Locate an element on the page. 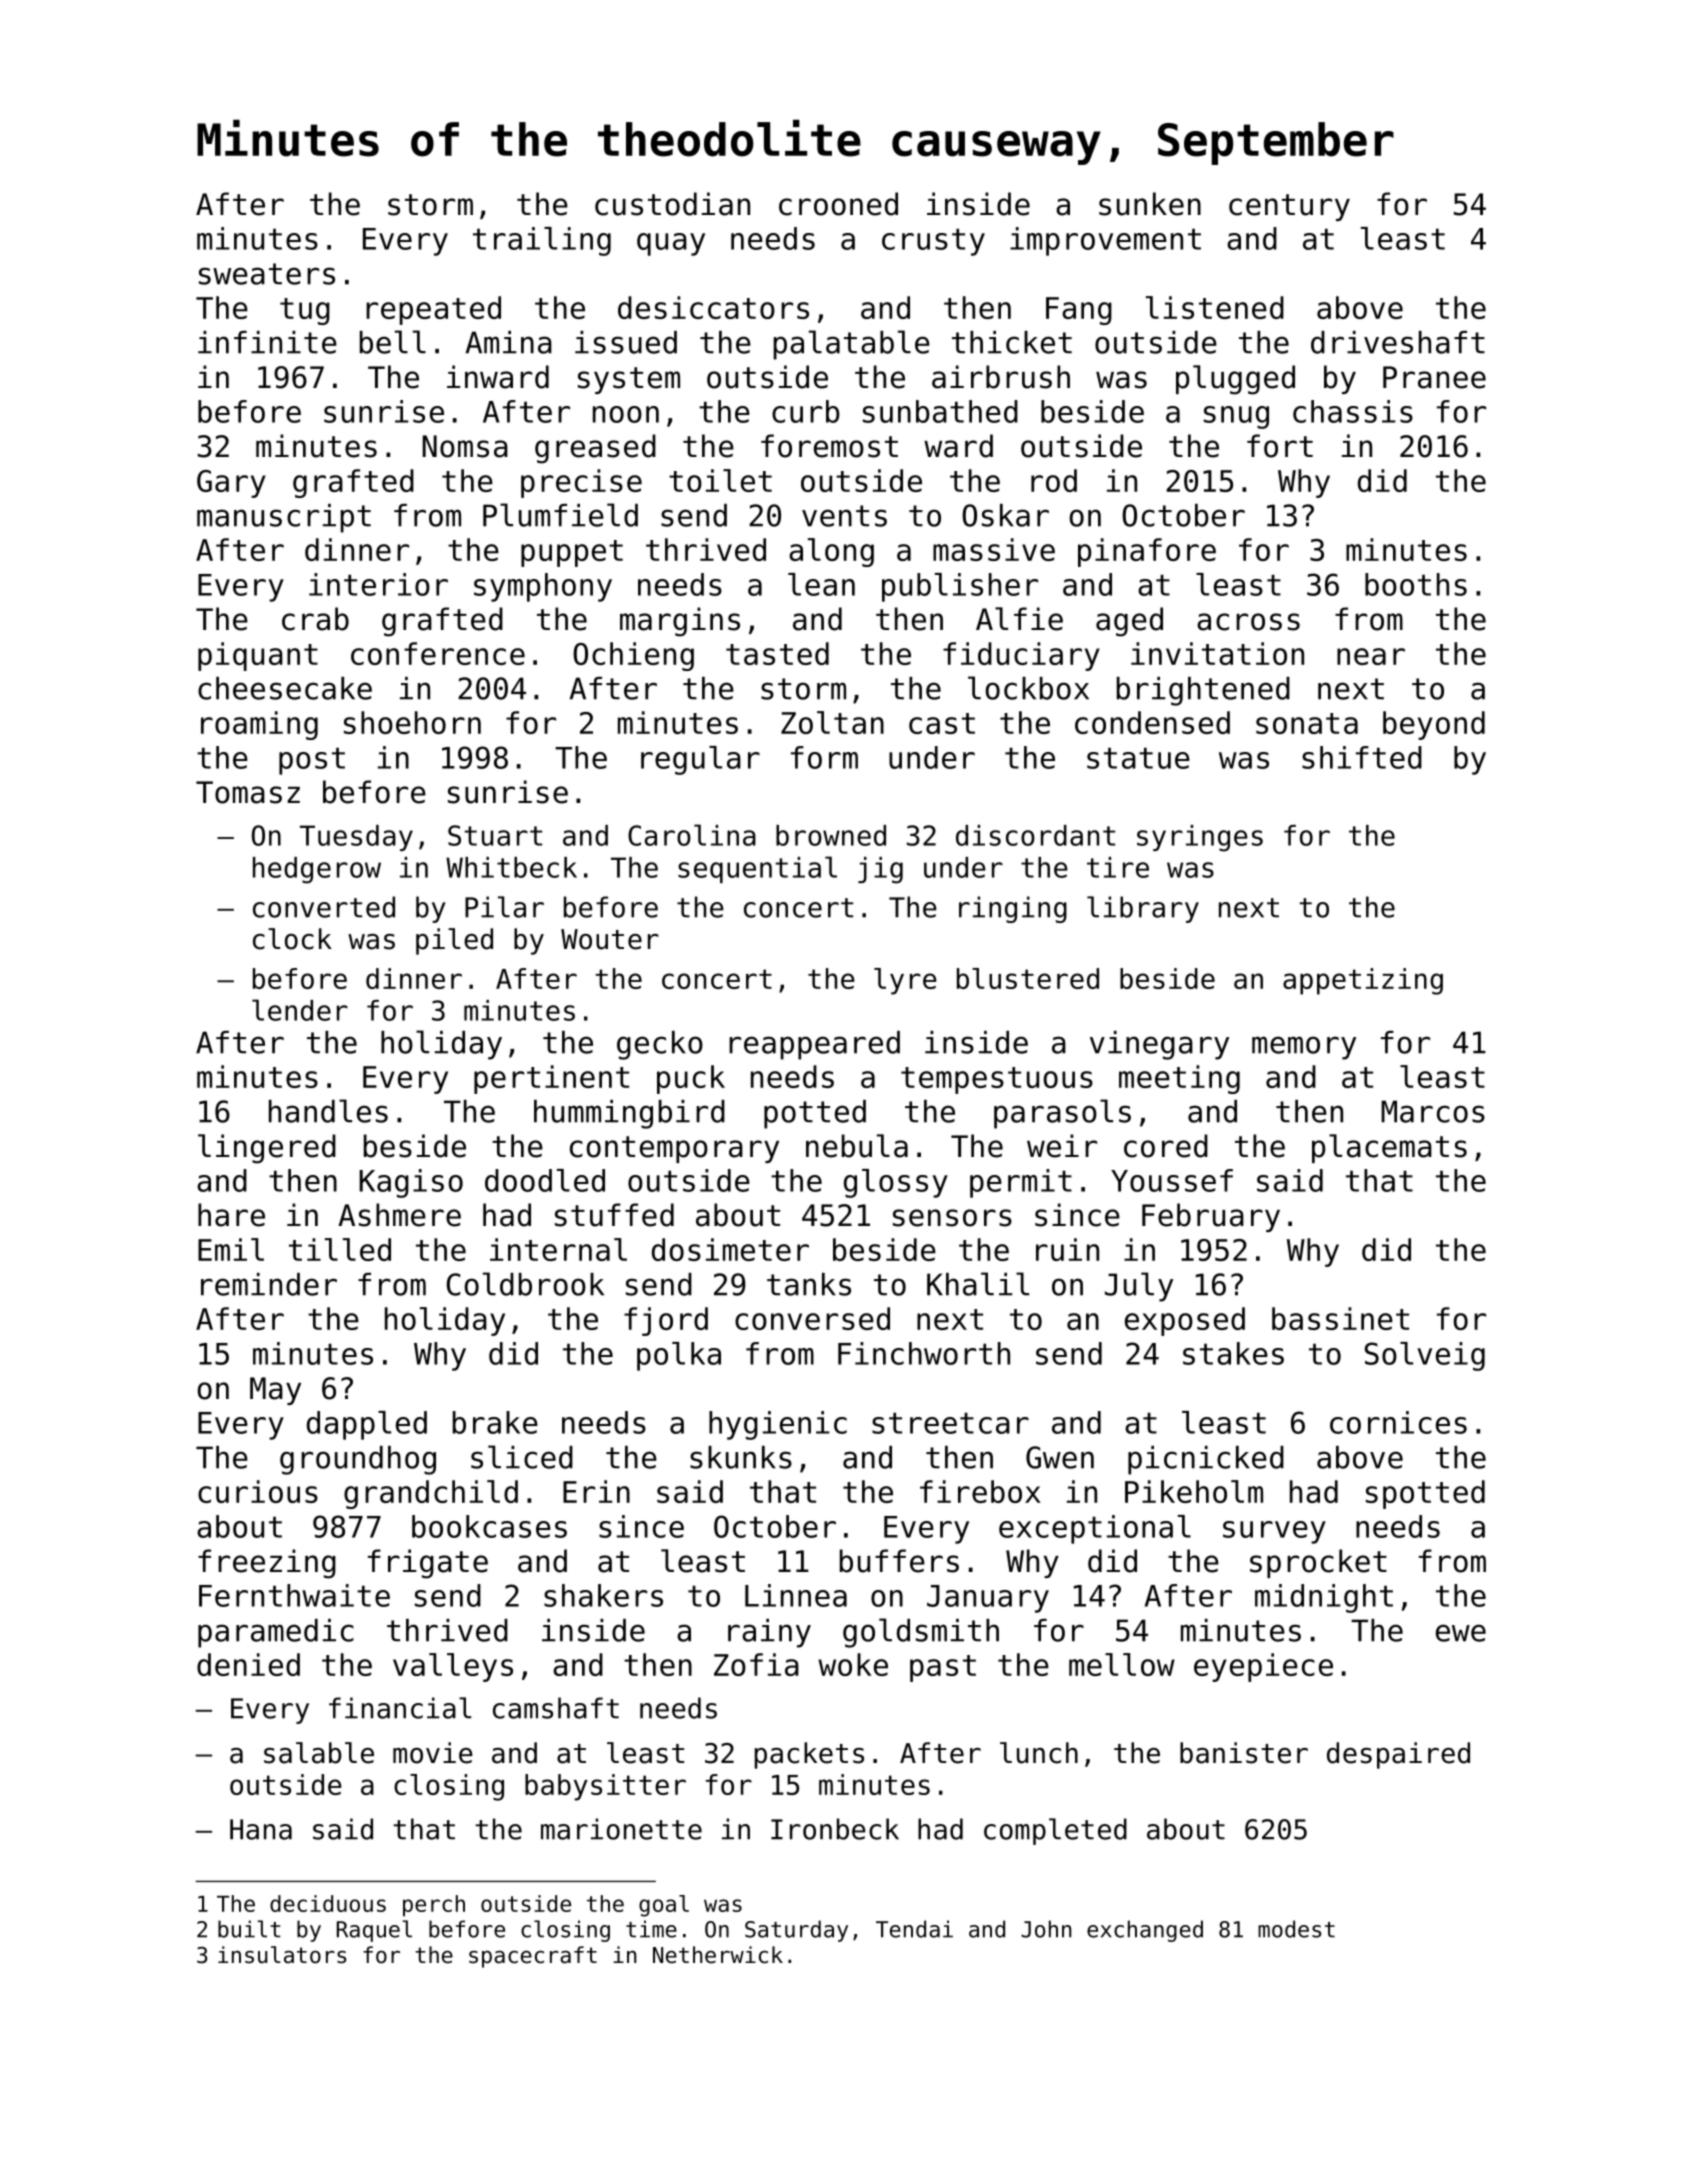 This page has width=1683, height=2178. streetcar is located at coordinates (950, 1423).
